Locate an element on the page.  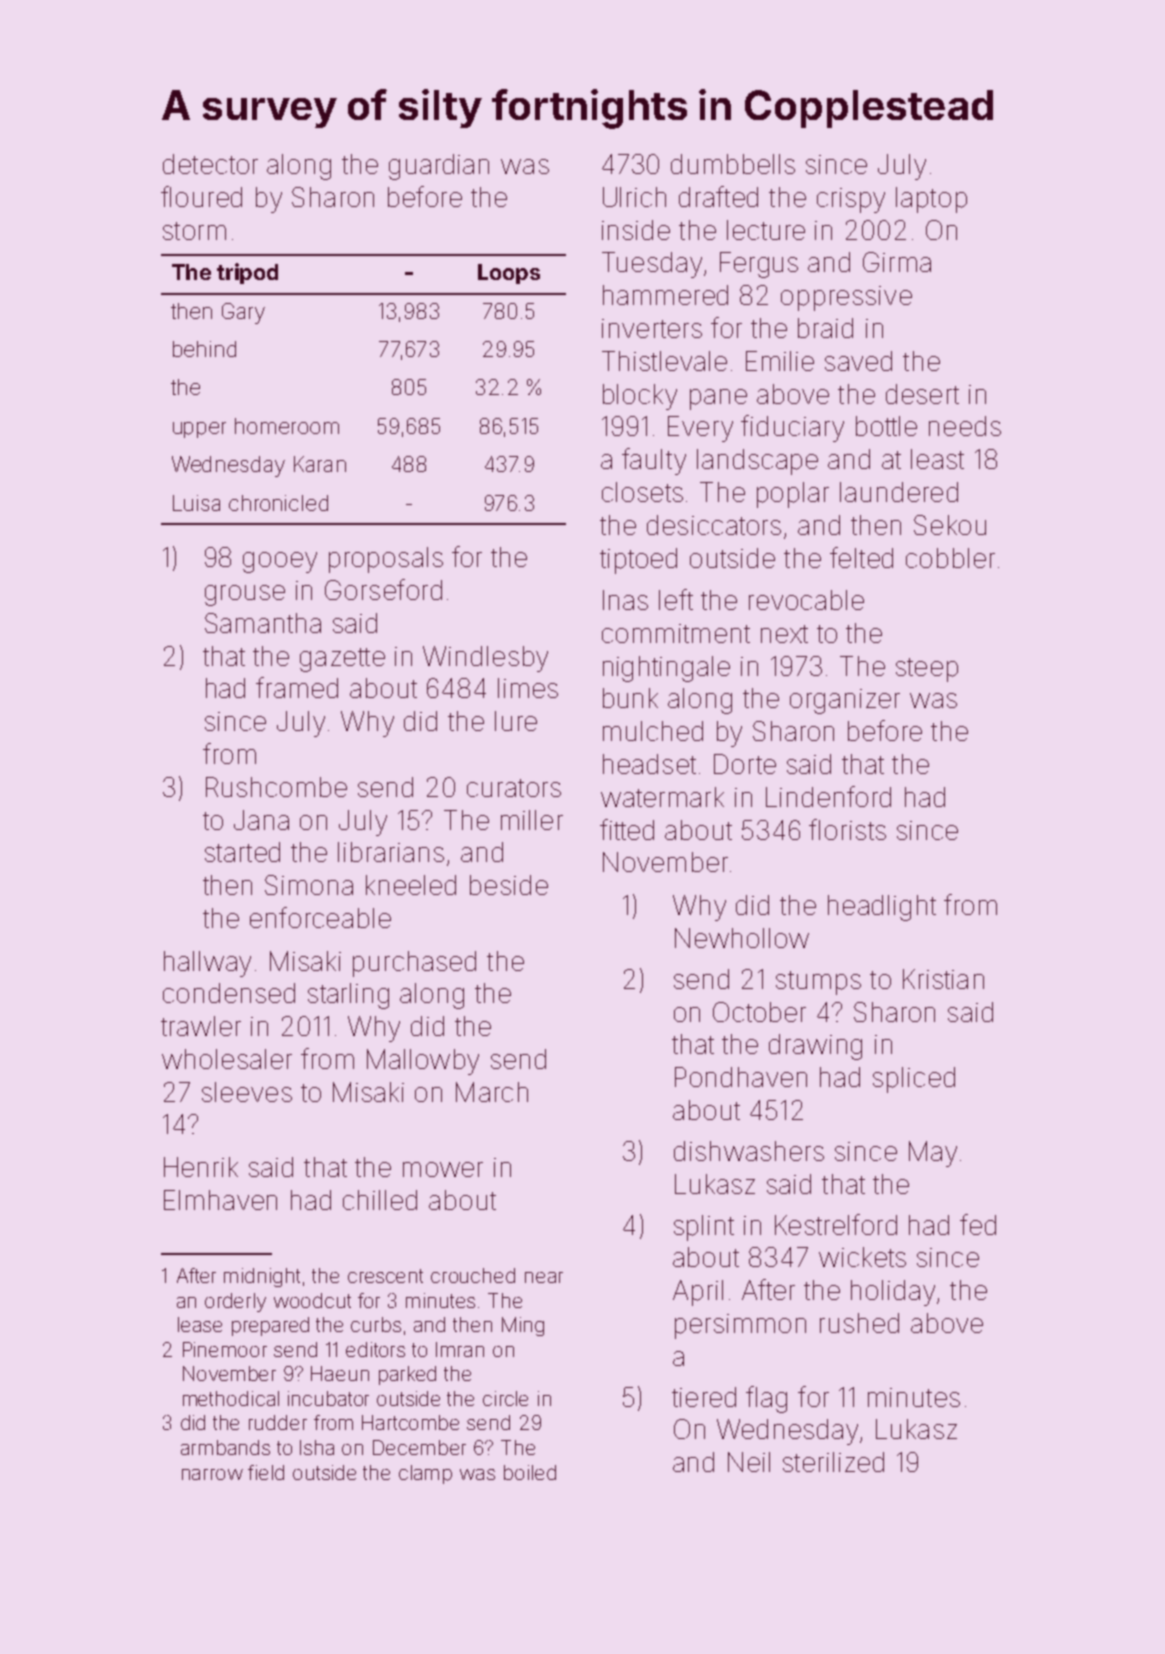
near is located at coordinates (544, 1277).
